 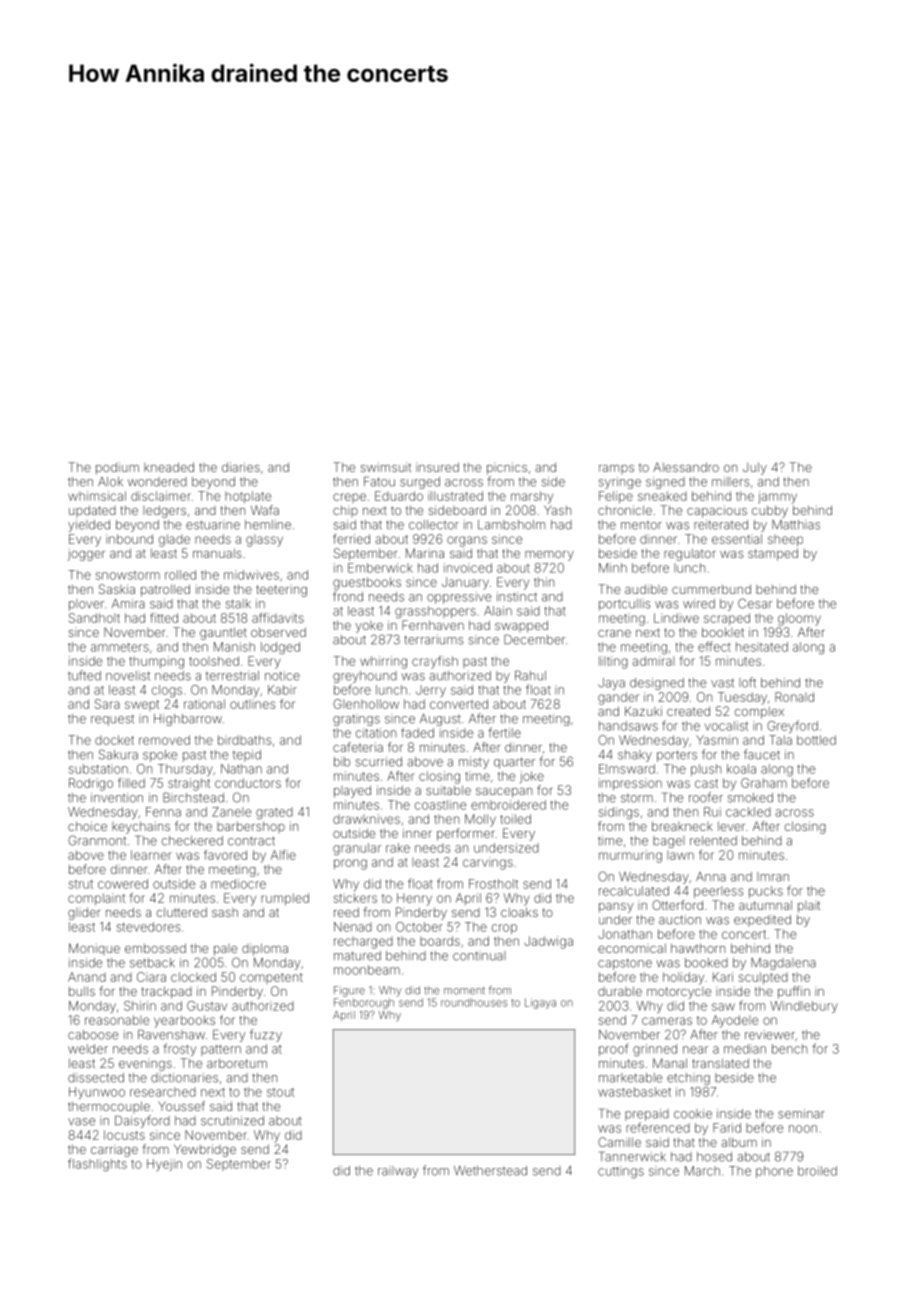 What do you see at coordinates (504, 929) in the screenshot?
I see `crop` at bounding box center [504, 929].
